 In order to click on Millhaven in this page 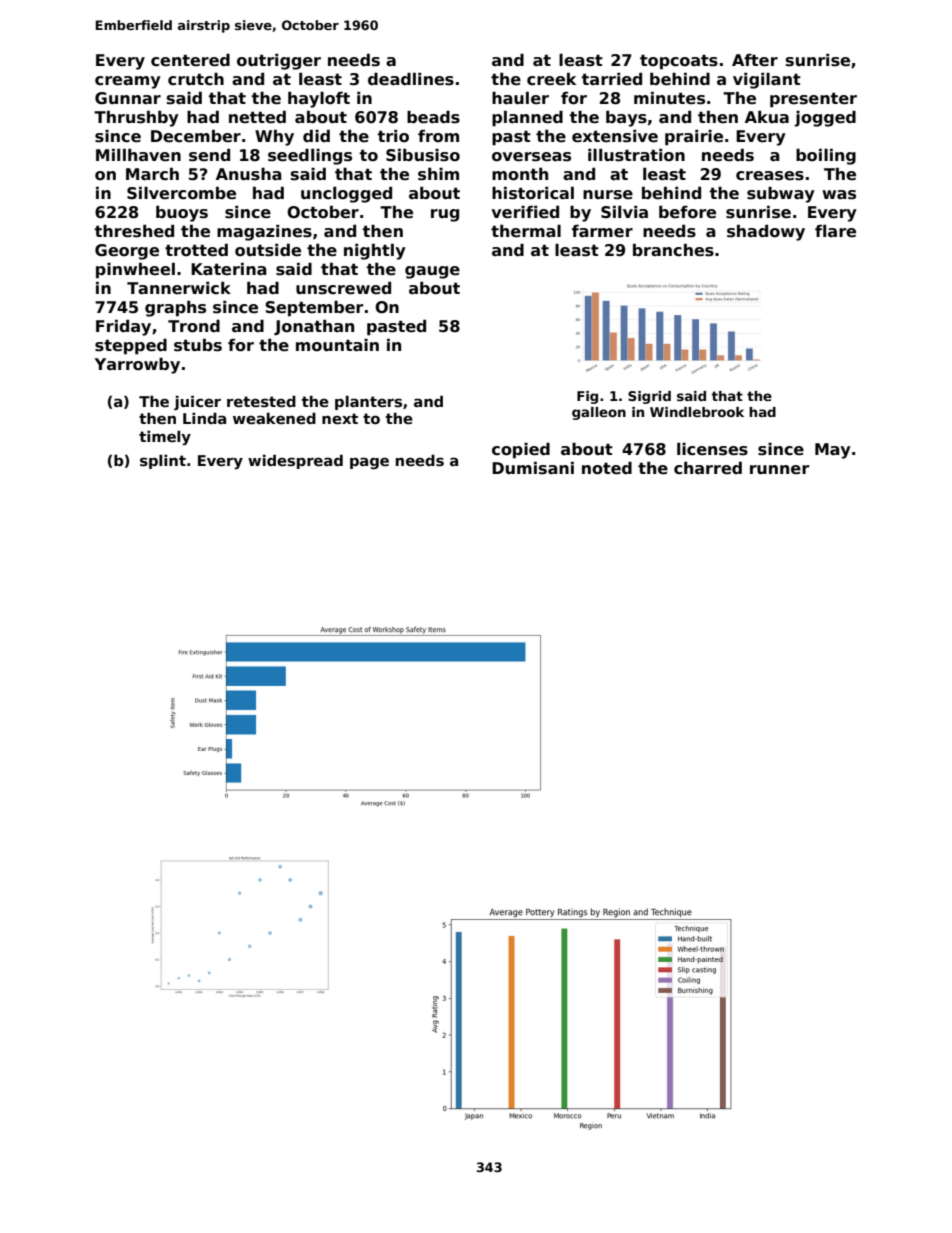, I will do `click(138, 154)`.
